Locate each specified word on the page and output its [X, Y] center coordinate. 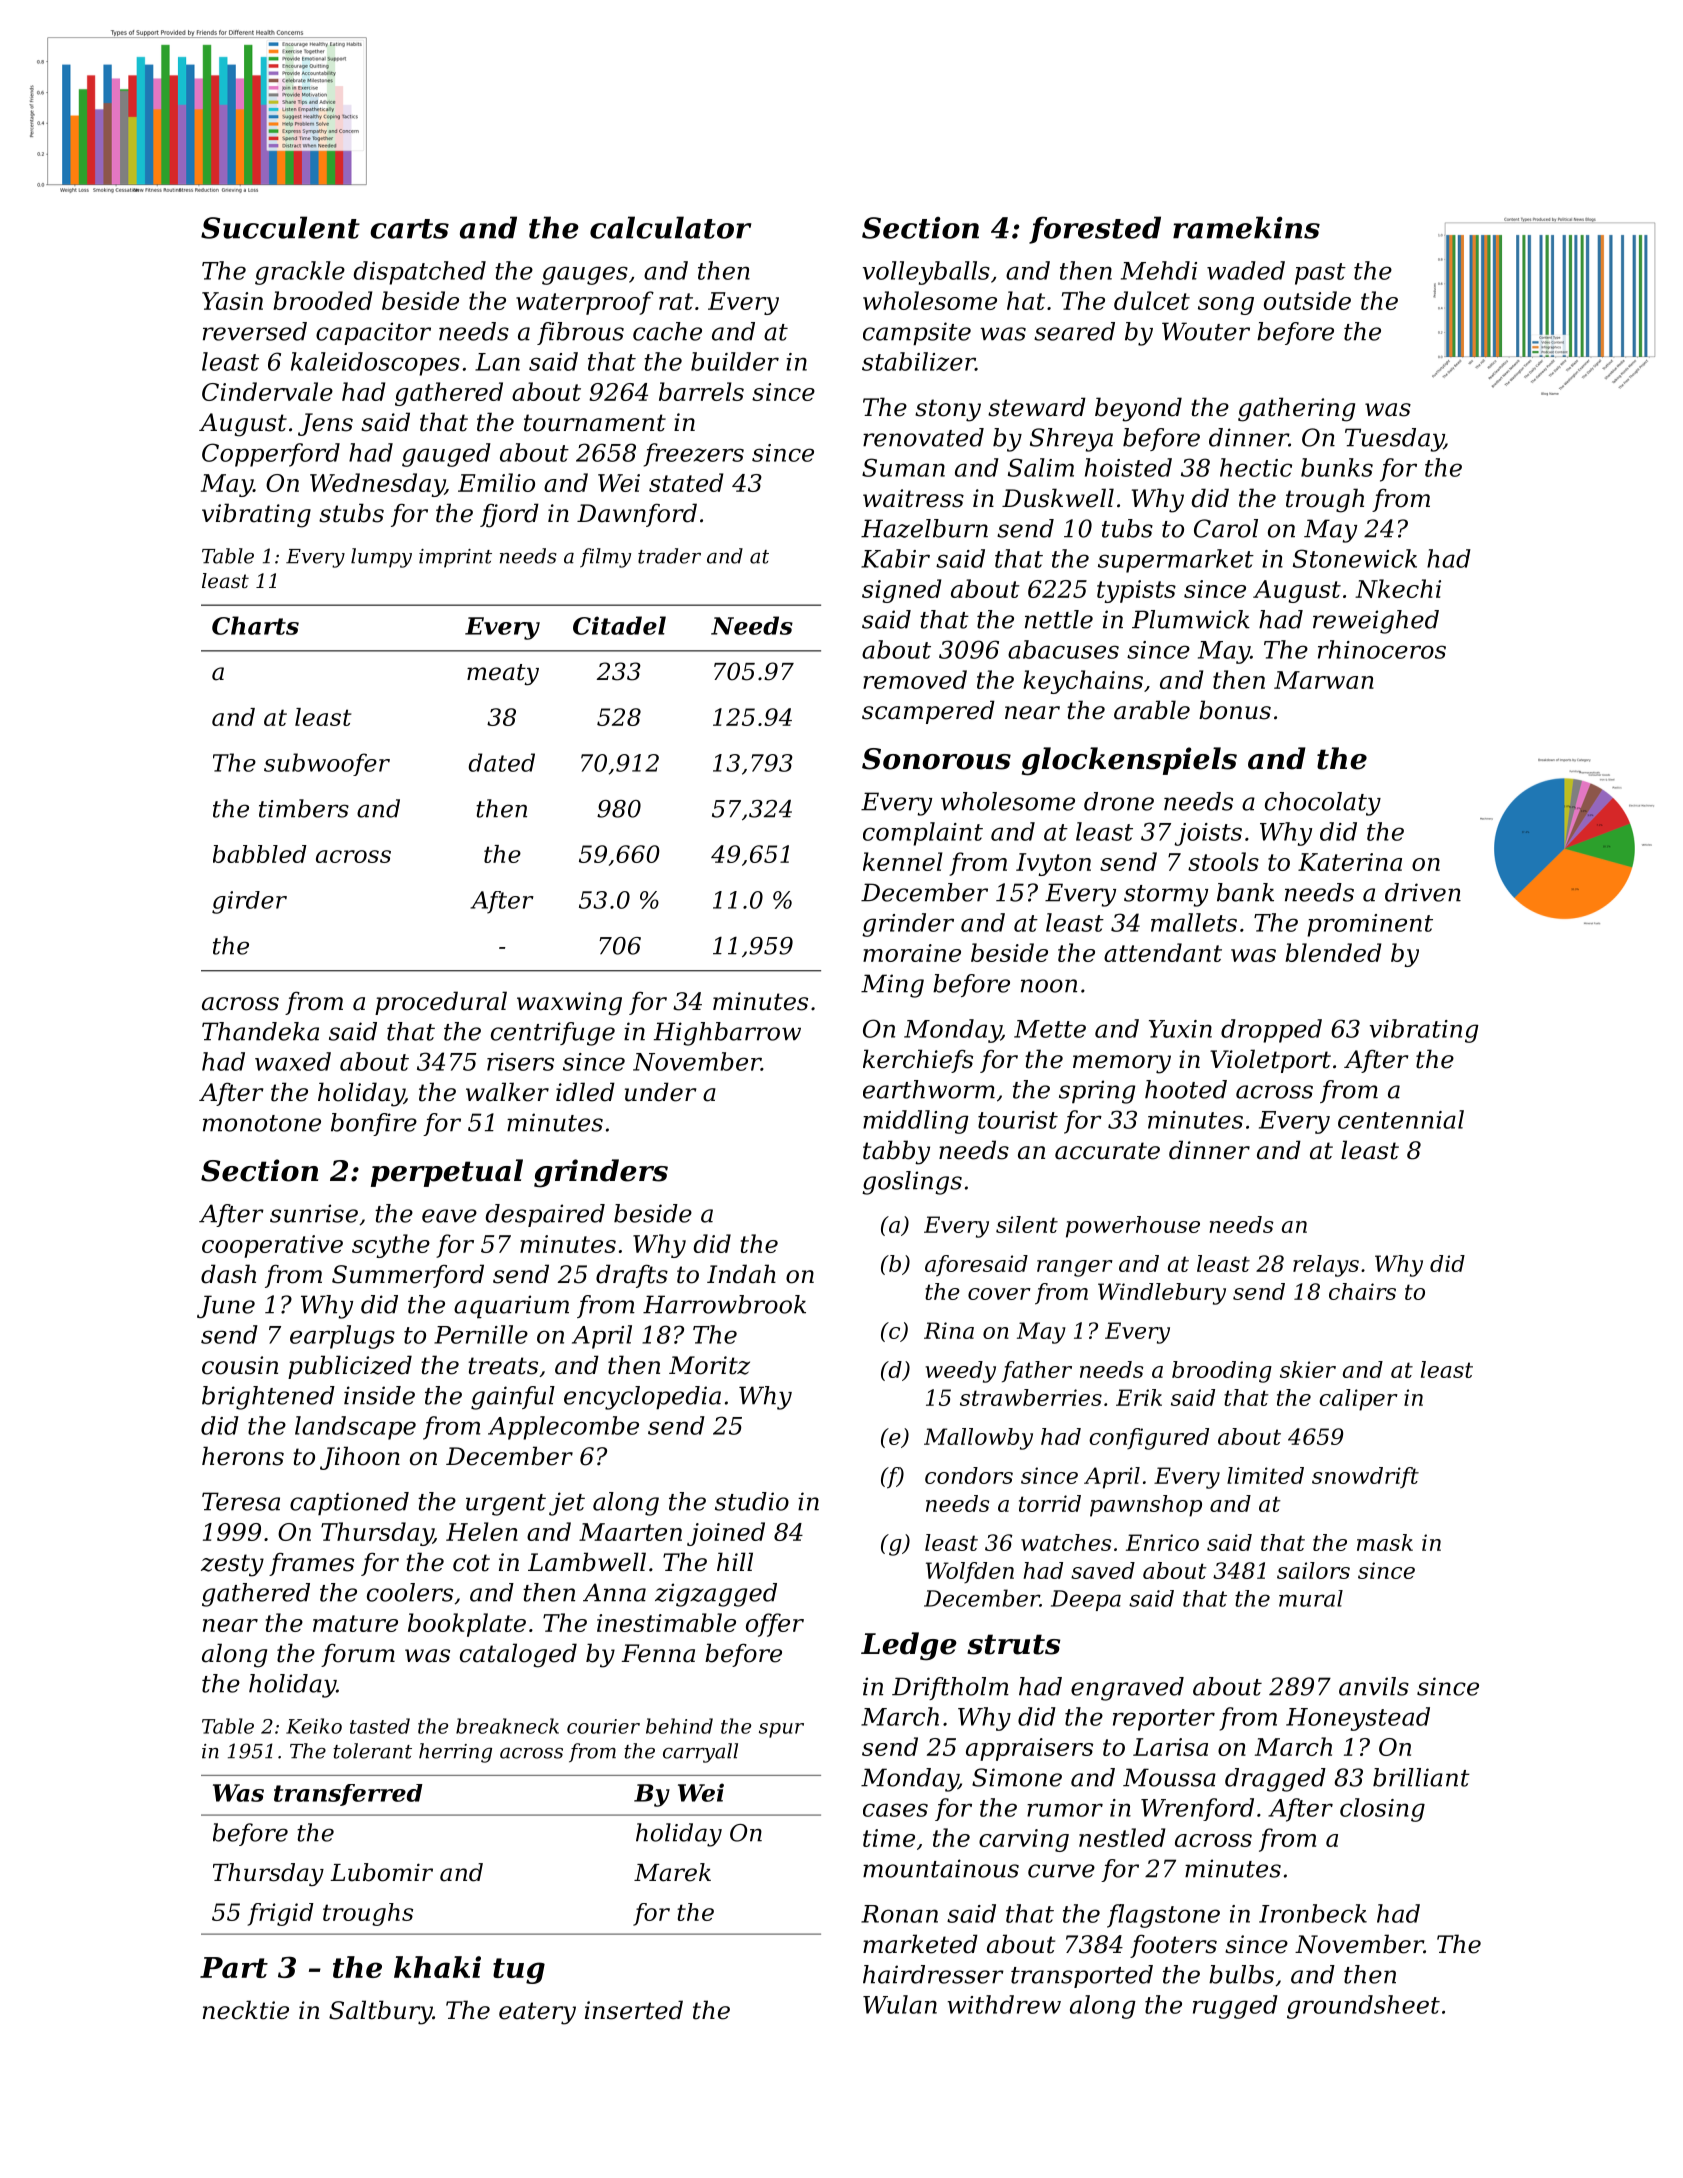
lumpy [381, 558]
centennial [1401, 1119]
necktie [246, 2010]
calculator [670, 227]
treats [503, 1366]
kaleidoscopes [375, 364]
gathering [1296, 409]
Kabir [895, 558]
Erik [1139, 1397]
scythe [391, 1246]
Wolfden [970, 1572]
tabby [896, 1152]
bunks [1337, 467]
